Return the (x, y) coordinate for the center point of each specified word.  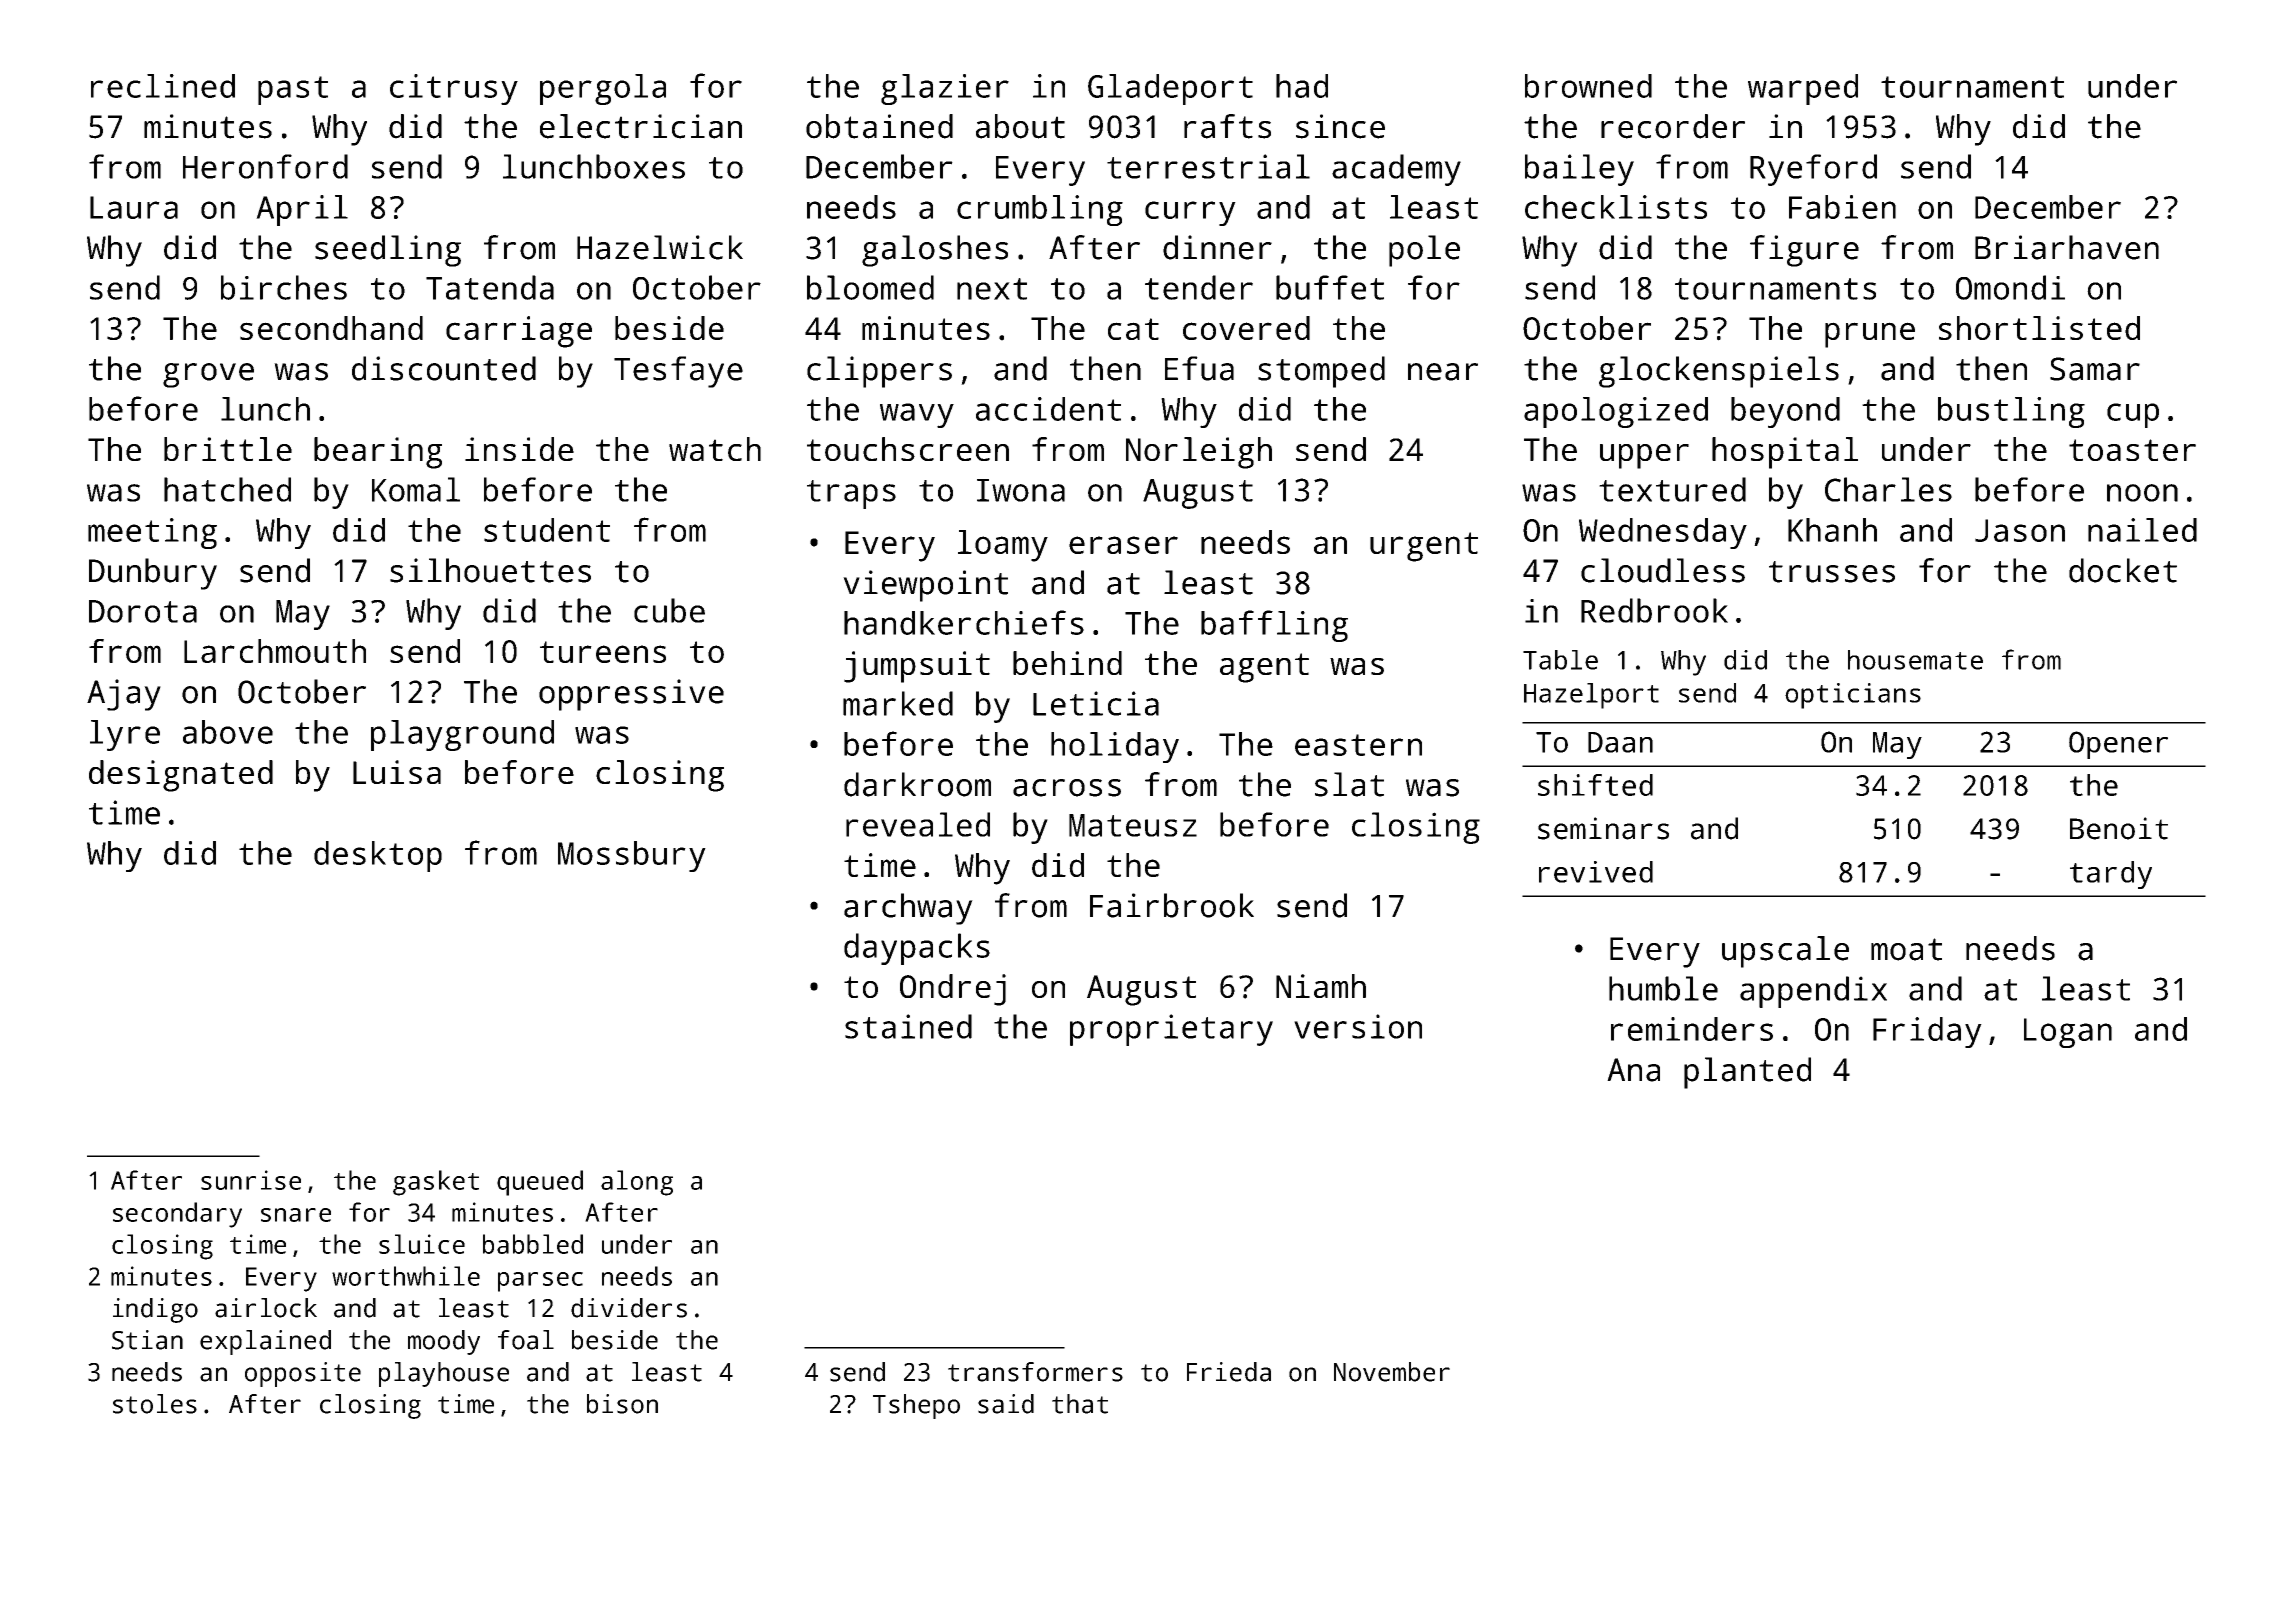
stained (908, 1026)
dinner (1217, 247)
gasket (436, 1183)
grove (208, 375)
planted (1747, 1073)
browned (1588, 86)
